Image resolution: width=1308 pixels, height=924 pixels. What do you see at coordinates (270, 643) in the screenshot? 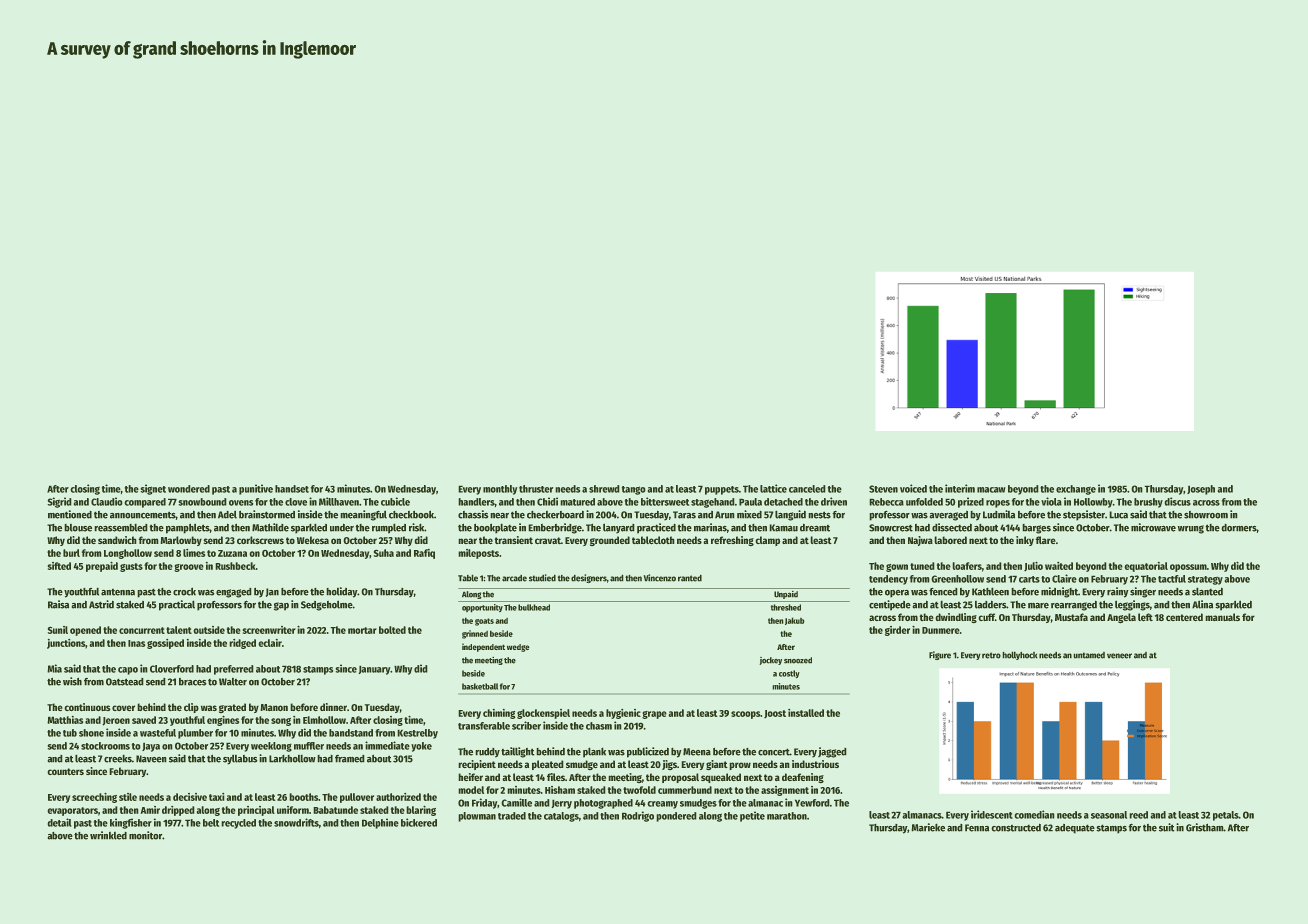
I see `eclair` at bounding box center [270, 643].
